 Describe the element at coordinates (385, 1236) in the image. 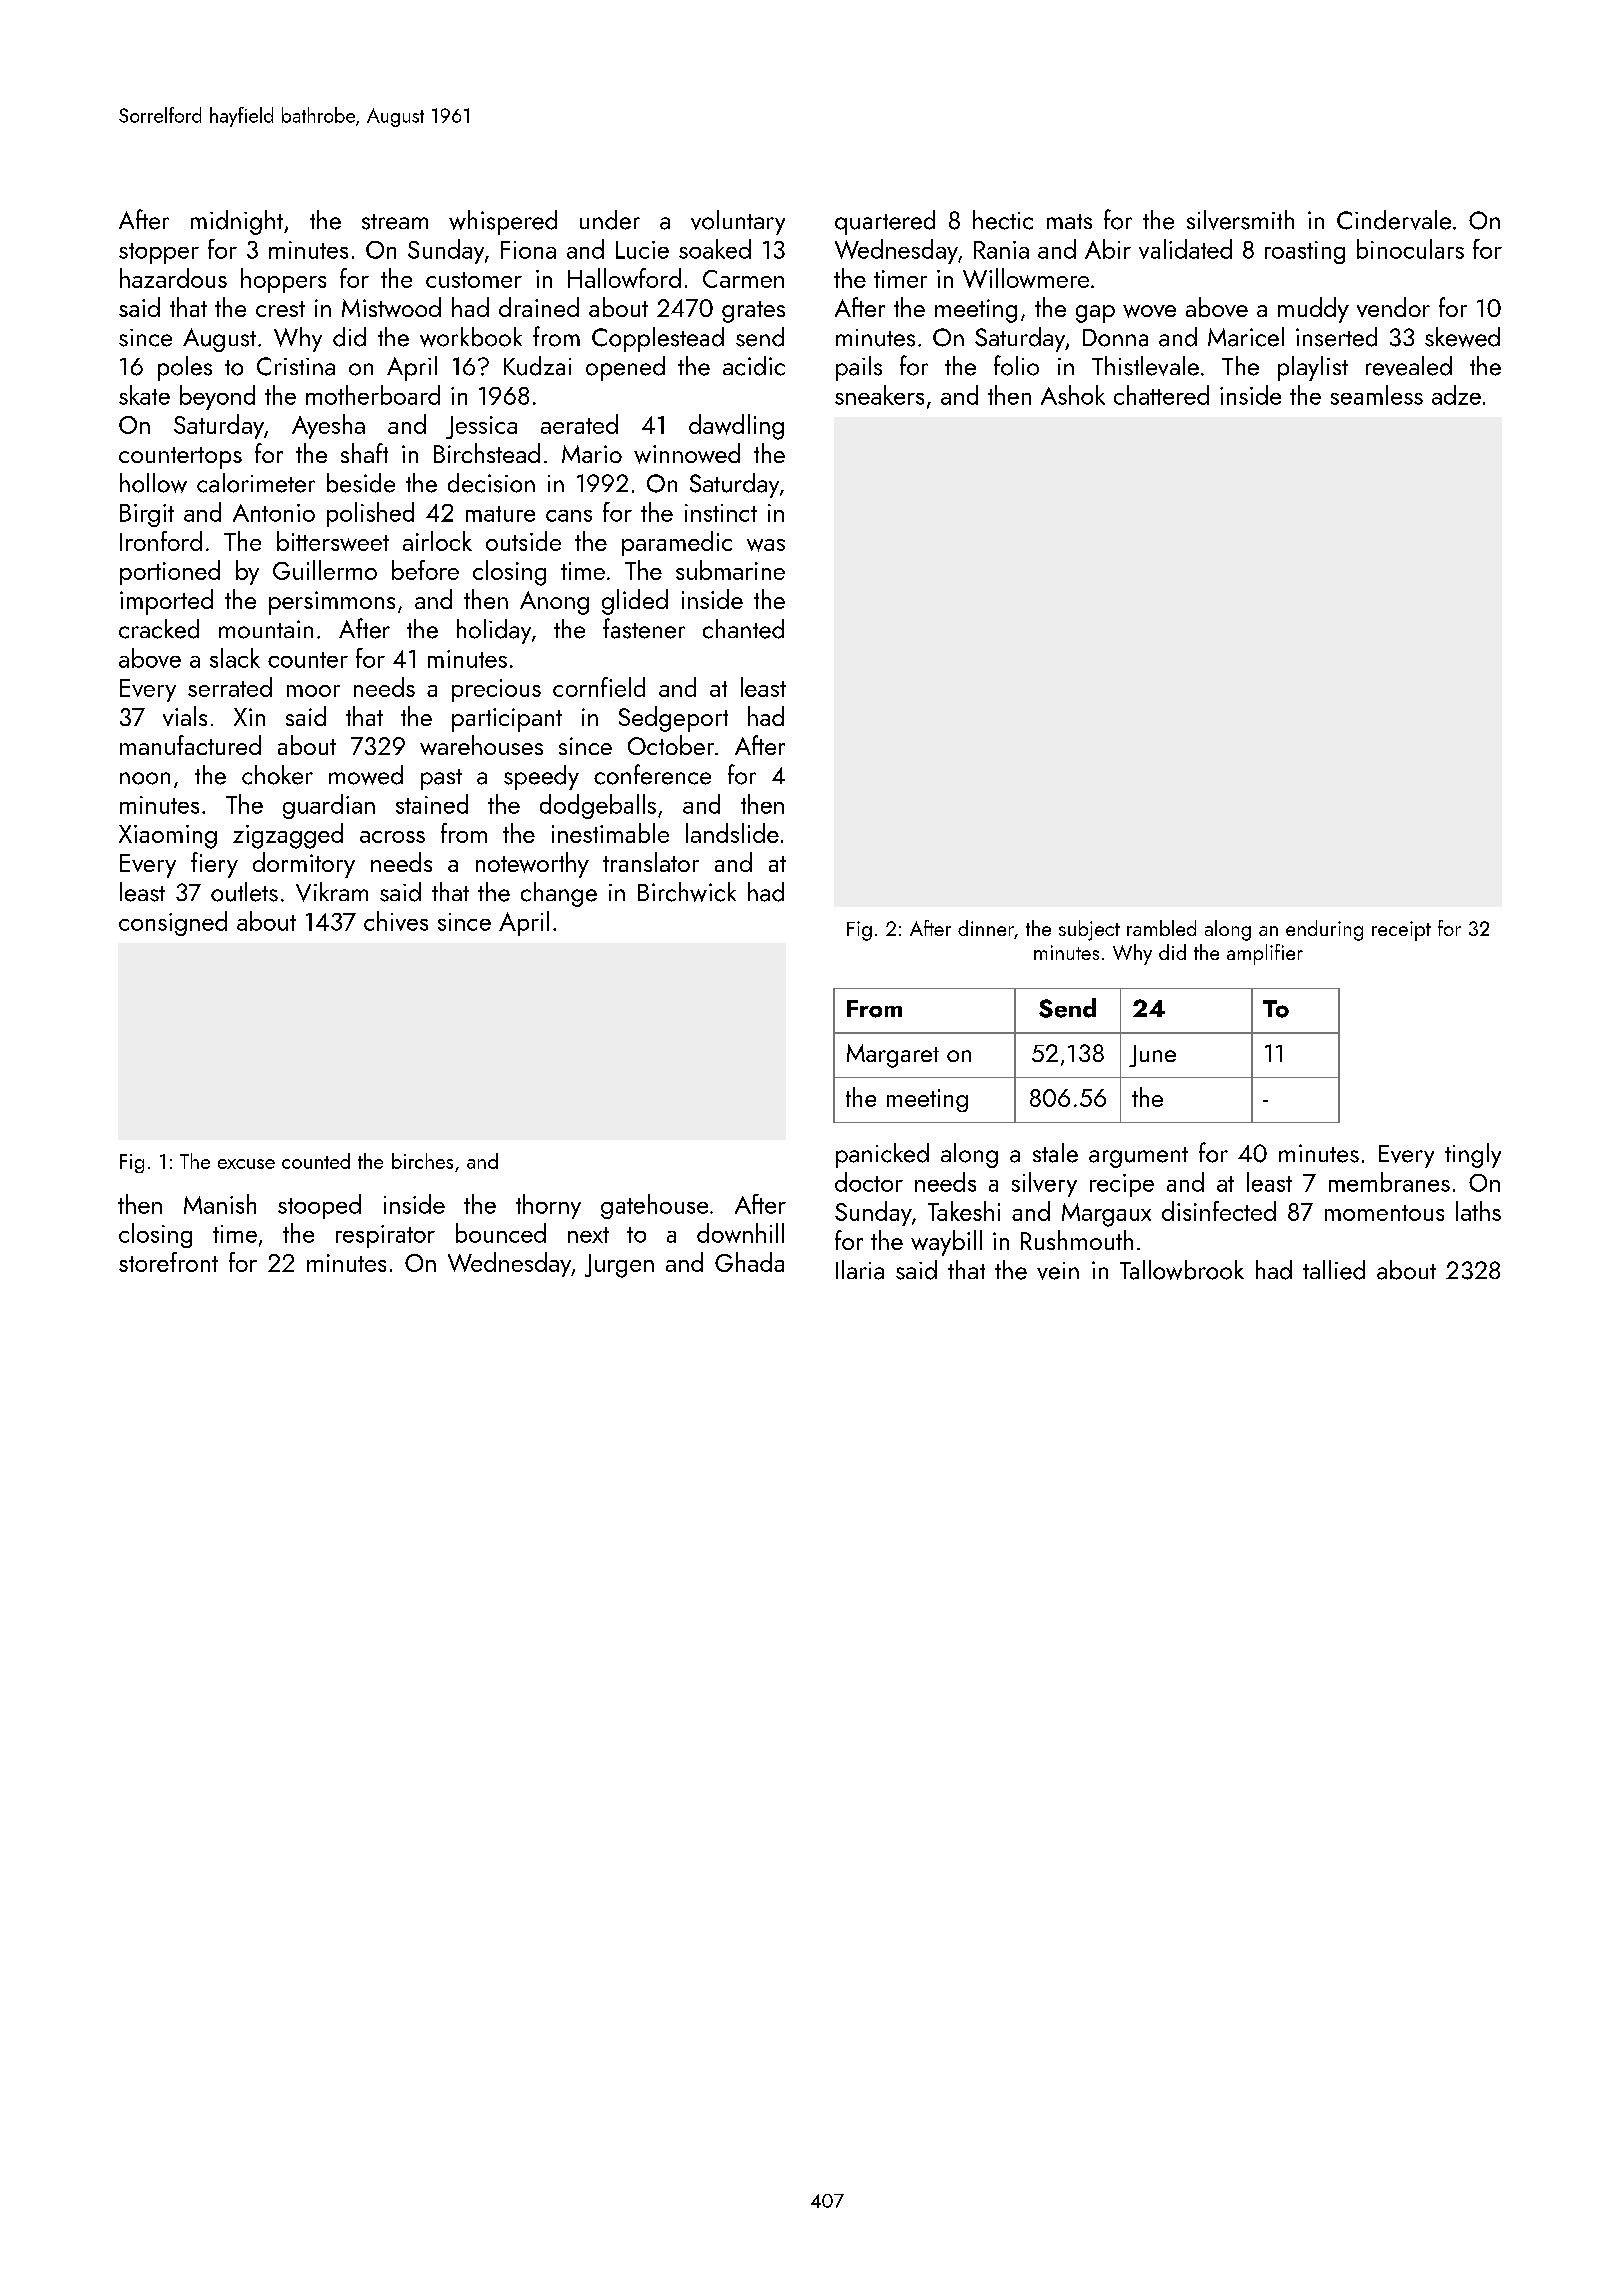

I see `respirator` at that location.
